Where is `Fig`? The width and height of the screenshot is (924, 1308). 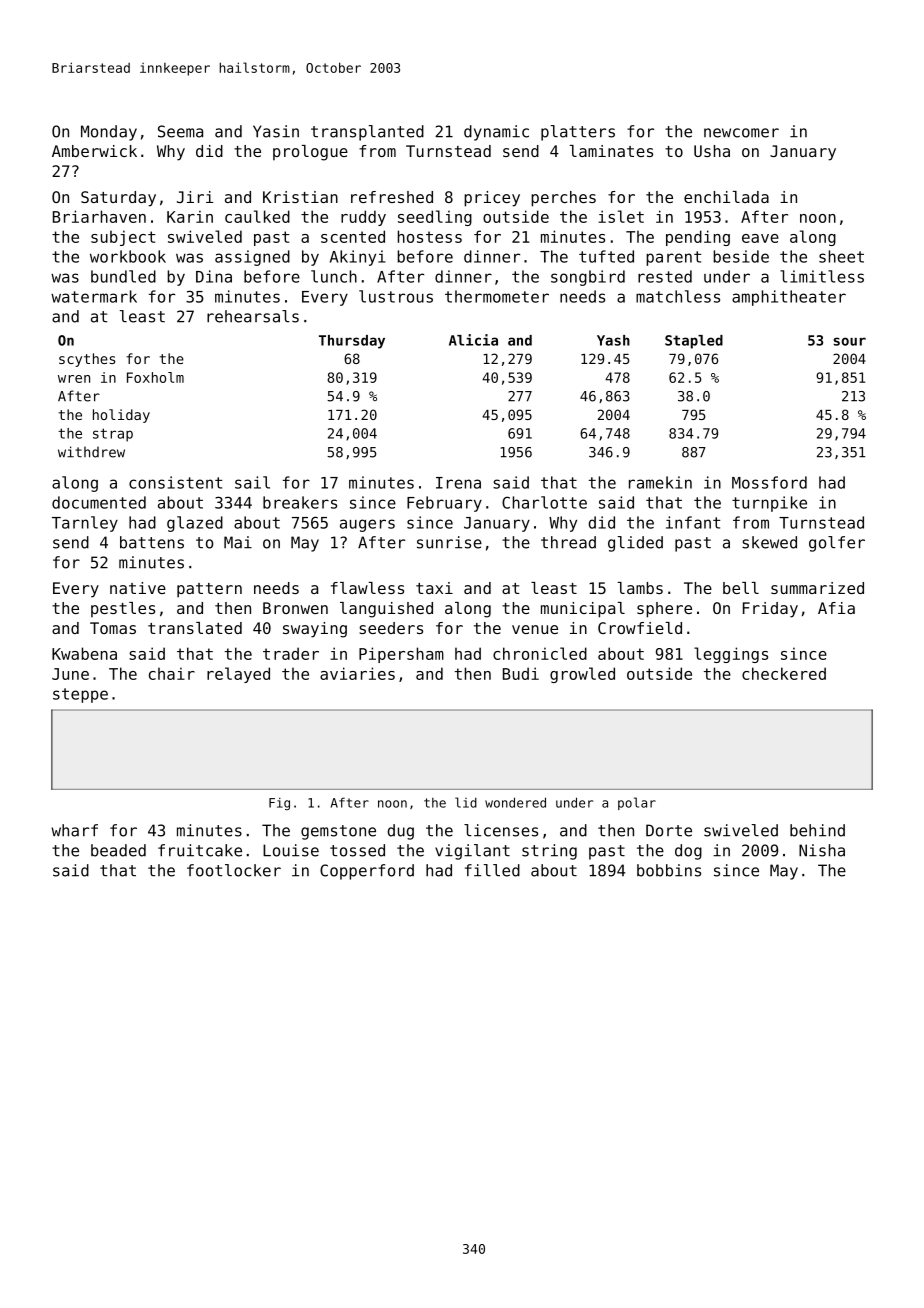 Fig is located at coordinates (279, 804).
